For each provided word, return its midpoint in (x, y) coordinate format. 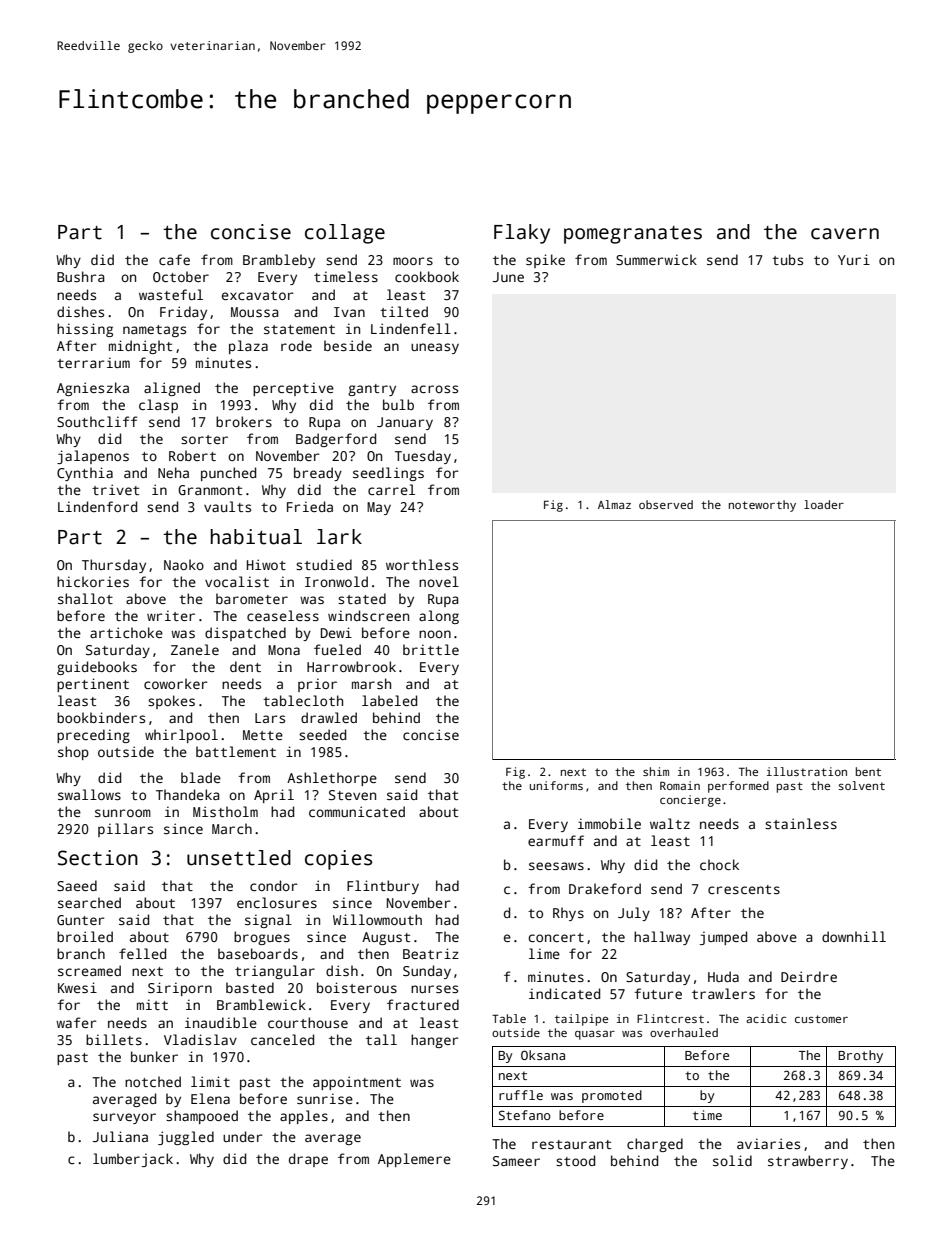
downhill (854, 936)
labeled (389, 700)
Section (98, 858)
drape (308, 1160)
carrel (391, 489)
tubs (787, 259)
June (508, 277)
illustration (807, 771)
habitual (256, 537)
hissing (85, 330)
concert (556, 937)
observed (666, 504)
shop (73, 753)
